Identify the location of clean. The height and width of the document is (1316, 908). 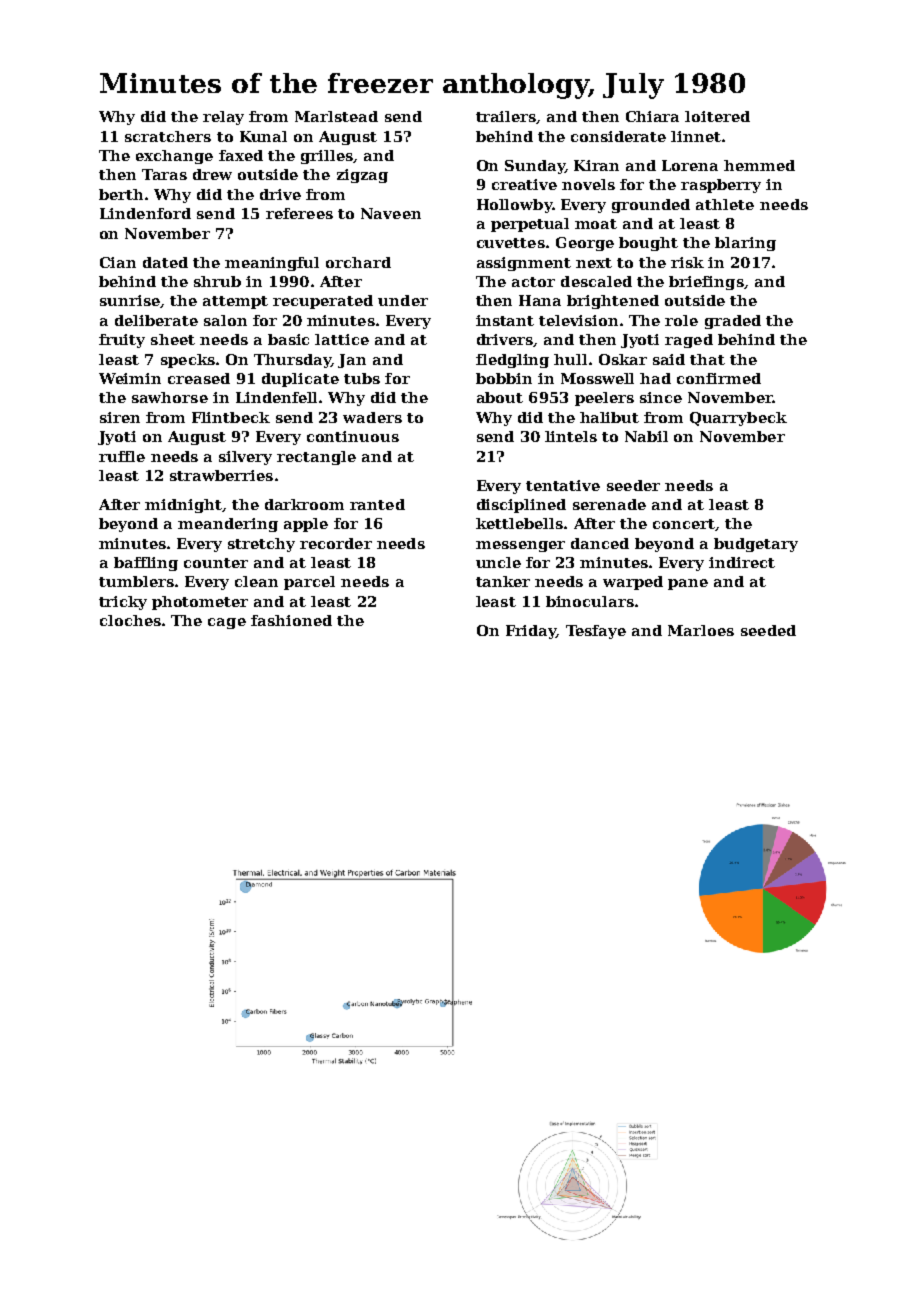
(256, 581).
